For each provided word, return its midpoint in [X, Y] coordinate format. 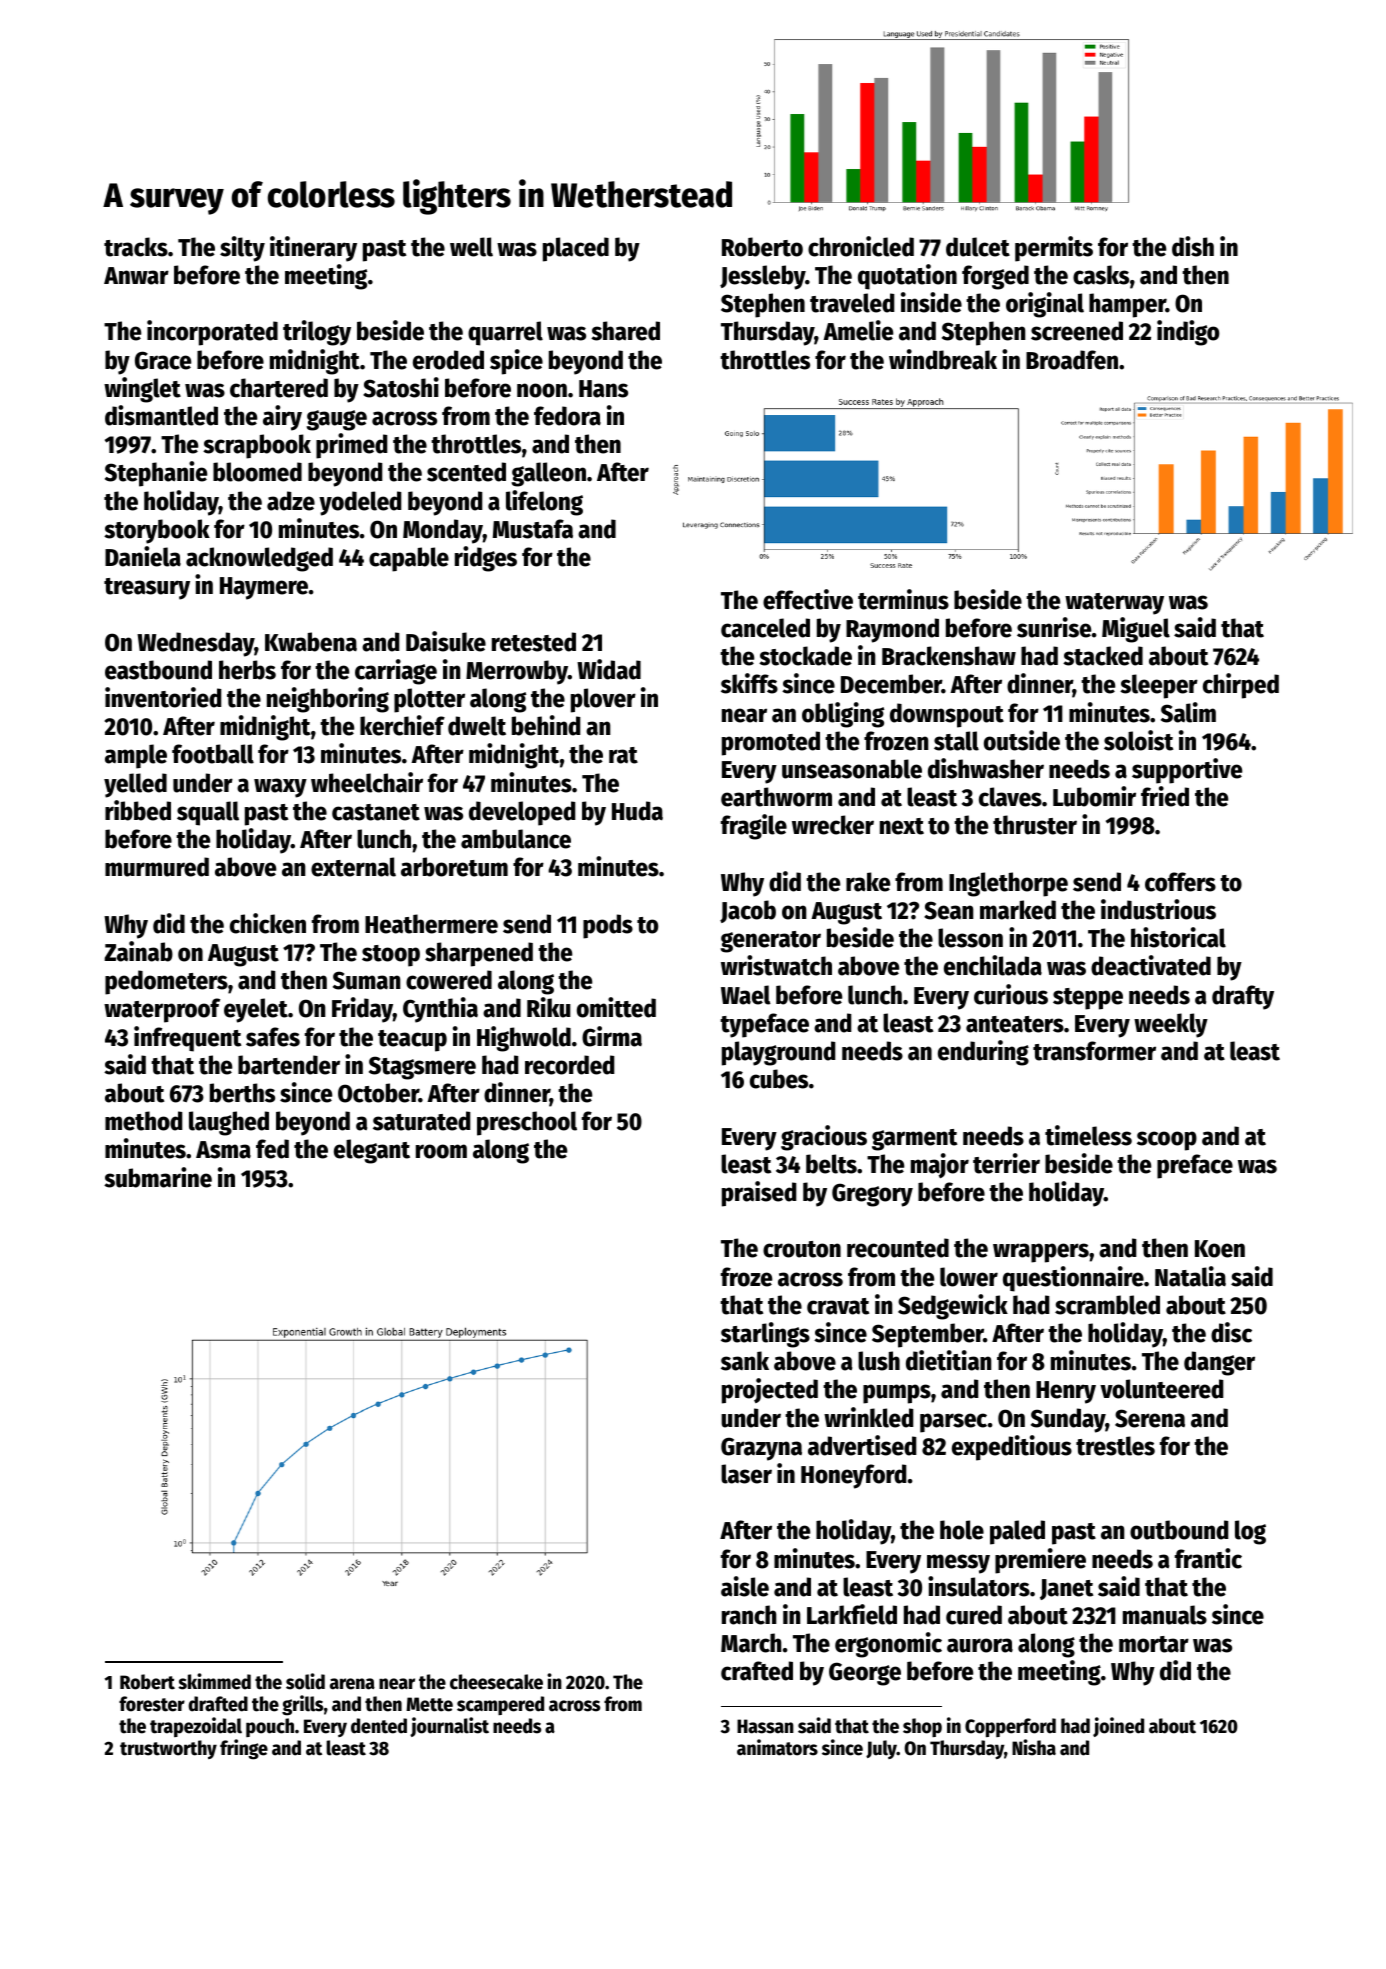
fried [1165, 796]
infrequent [187, 1039]
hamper [1127, 305]
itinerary [313, 249]
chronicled [861, 246]
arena [352, 1684]
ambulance [516, 839]
